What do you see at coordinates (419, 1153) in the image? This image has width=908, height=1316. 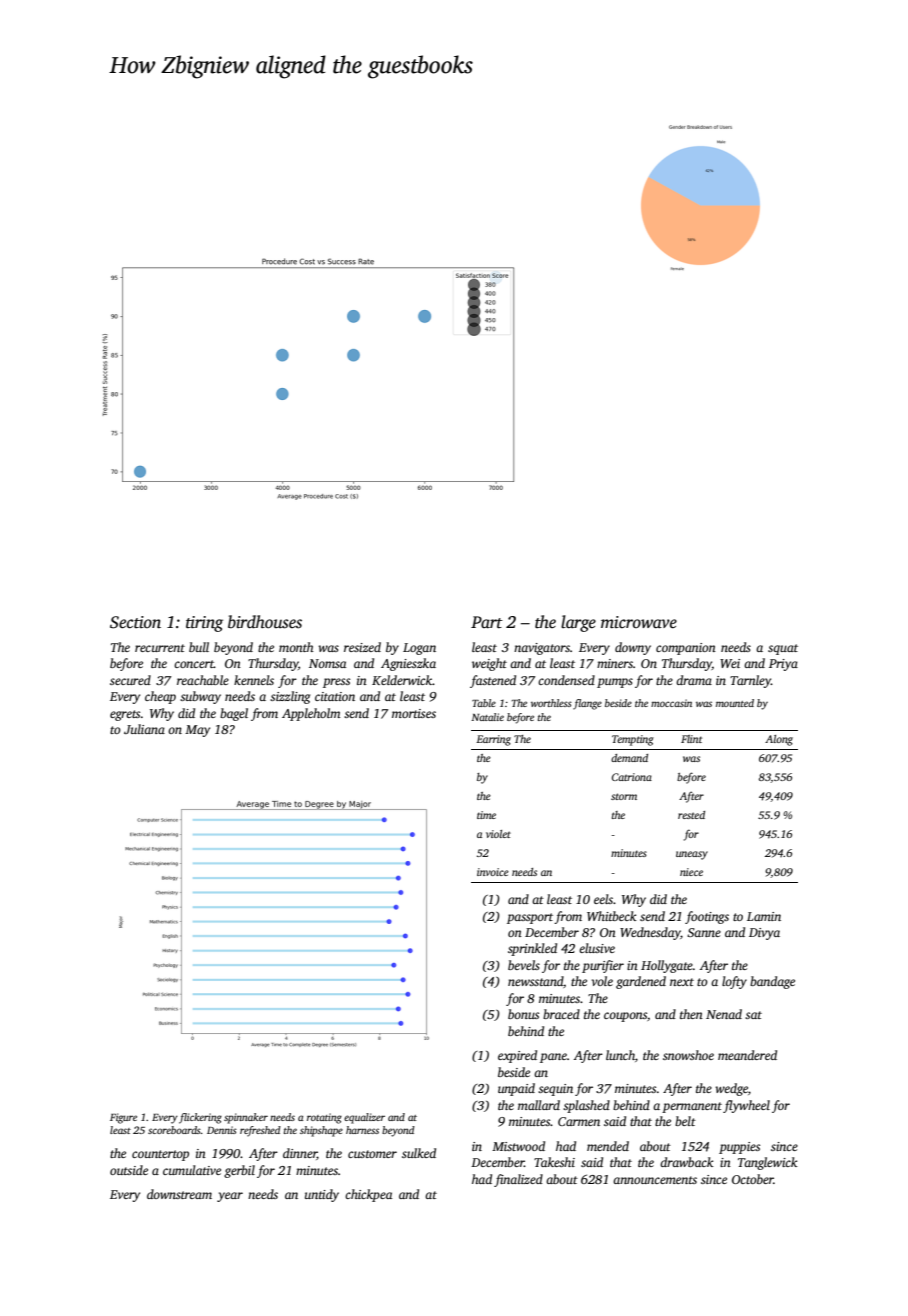 I see `sulked` at bounding box center [419, 1153].
